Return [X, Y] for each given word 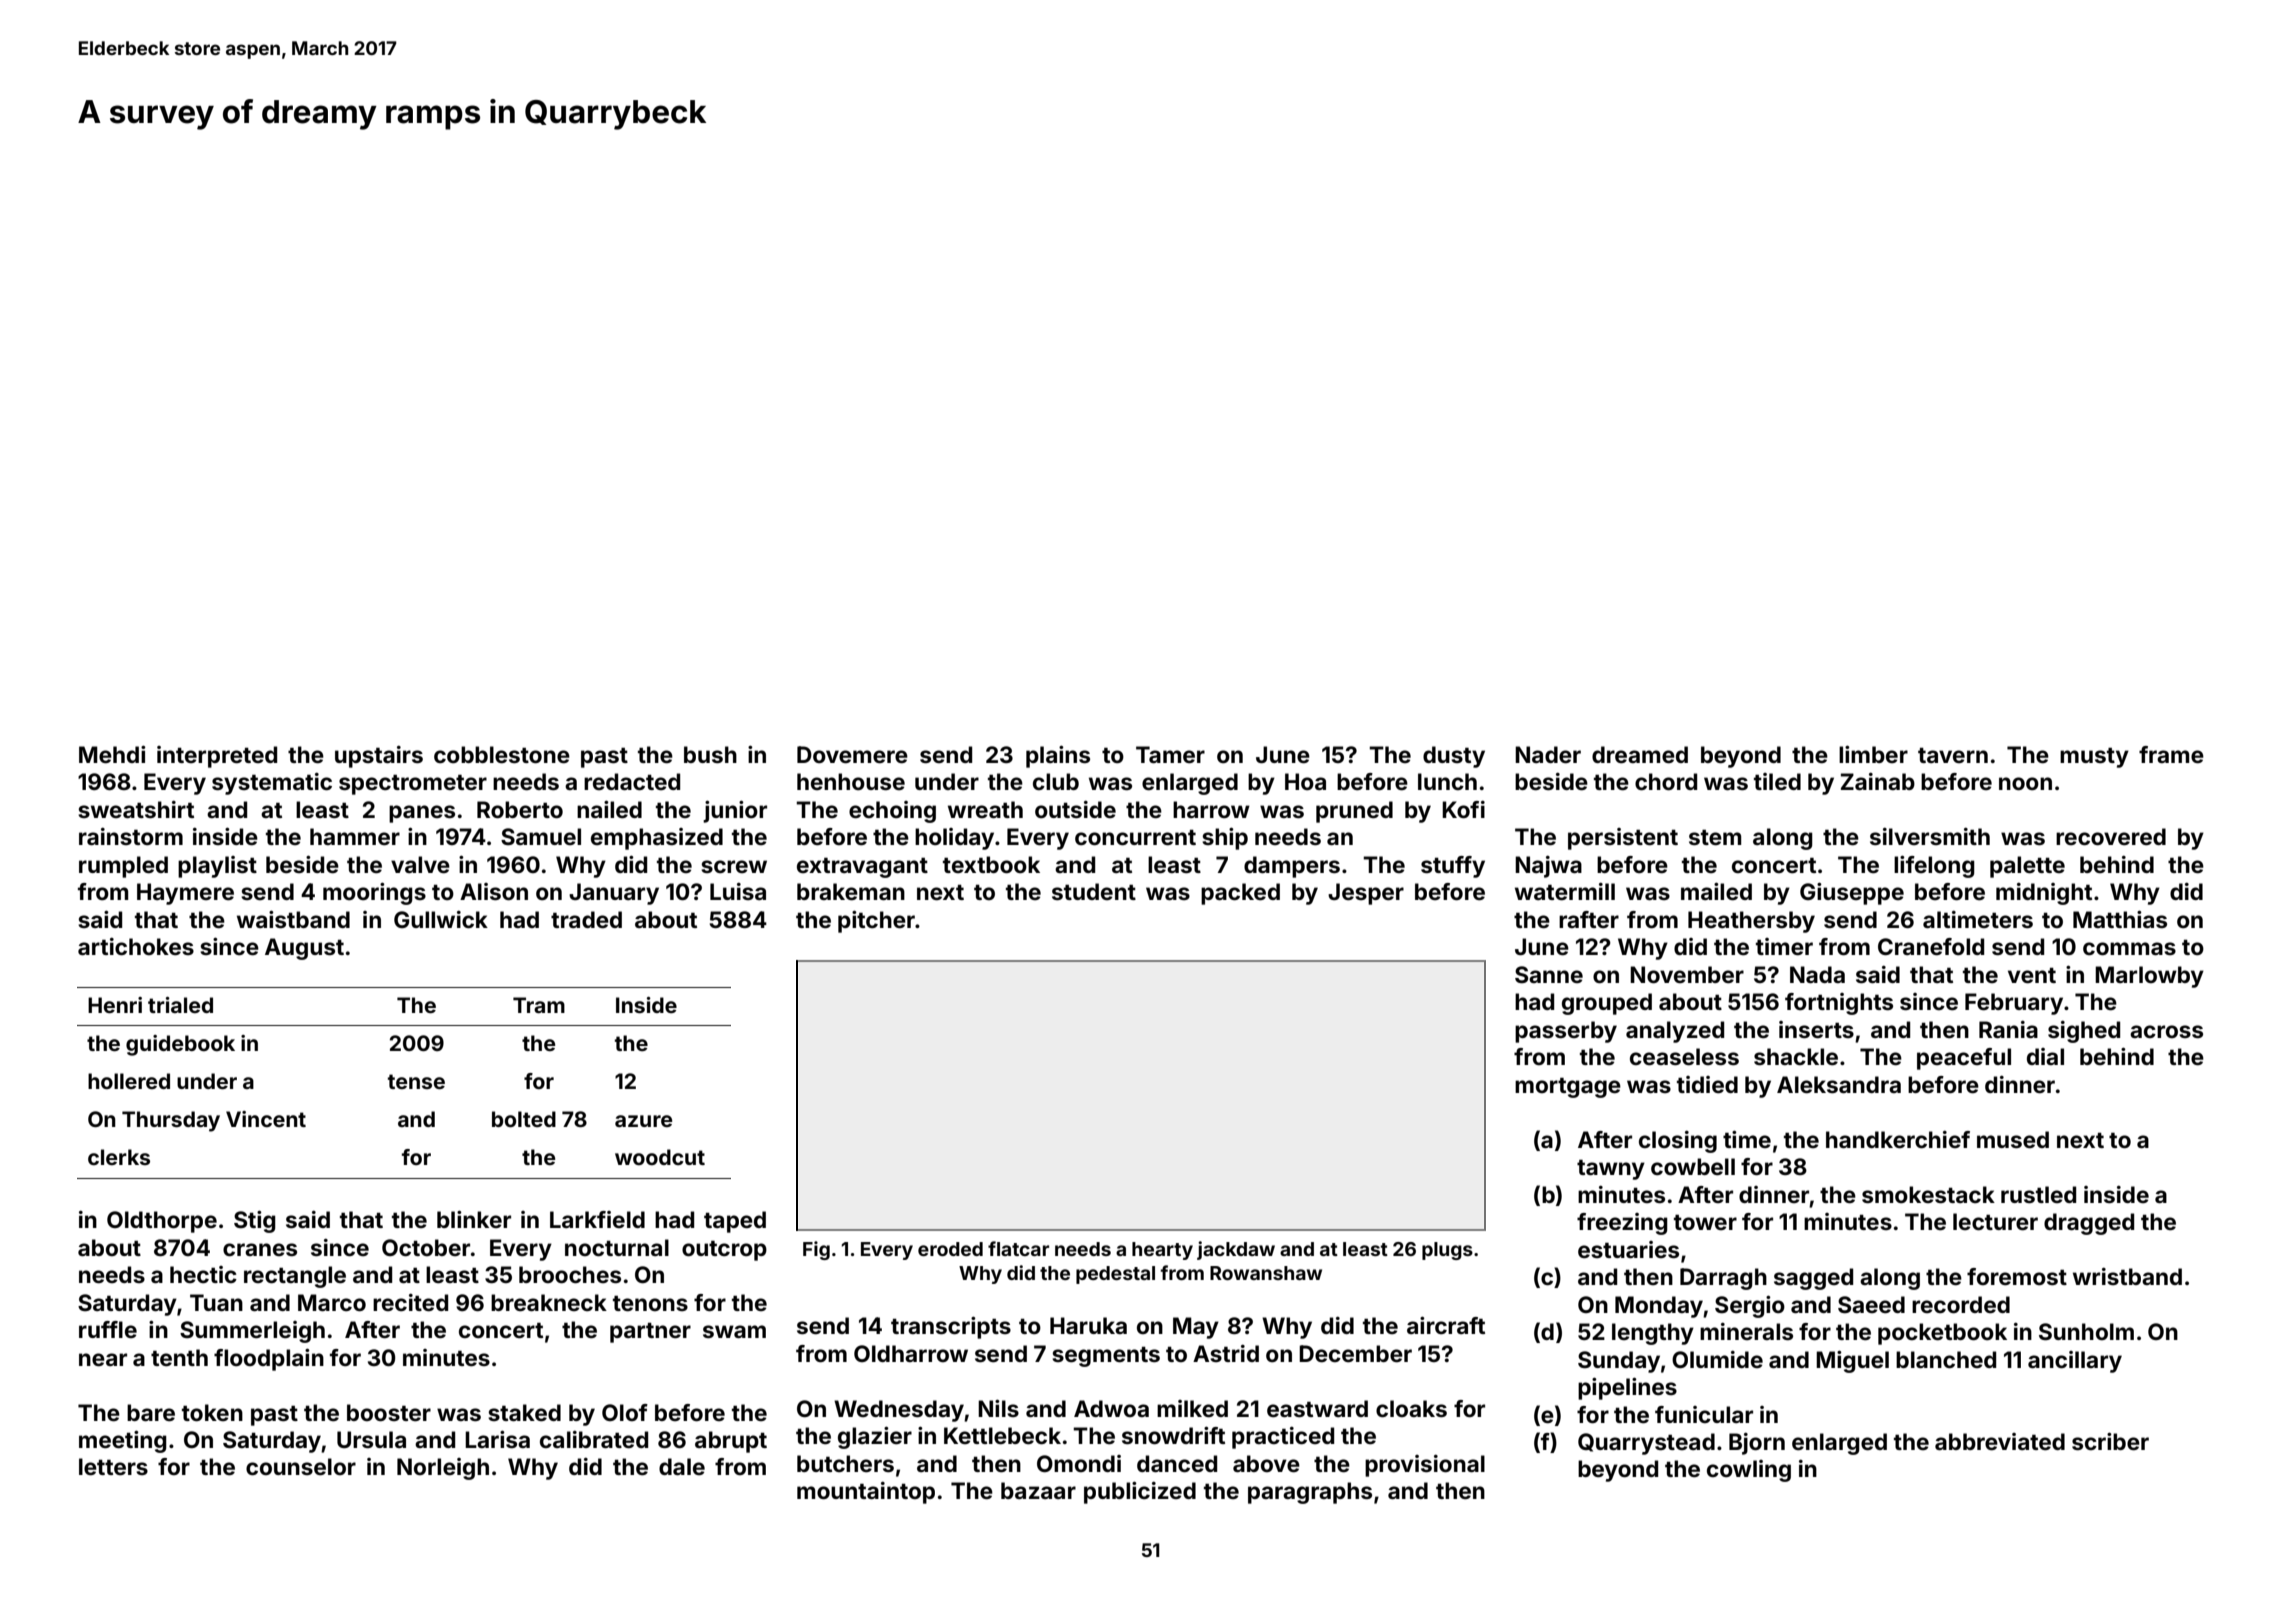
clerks [119, 1157]
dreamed [1640, 754]
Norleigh [443, 1469]
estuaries [1628, 1249]
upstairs [379, 757]
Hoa [1305, 781]
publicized [1140, 1492]
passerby [1566, 1032]
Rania [2008, 1029]
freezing [1622, 1224]
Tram [539, 1005]
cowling [1749, 1471]
